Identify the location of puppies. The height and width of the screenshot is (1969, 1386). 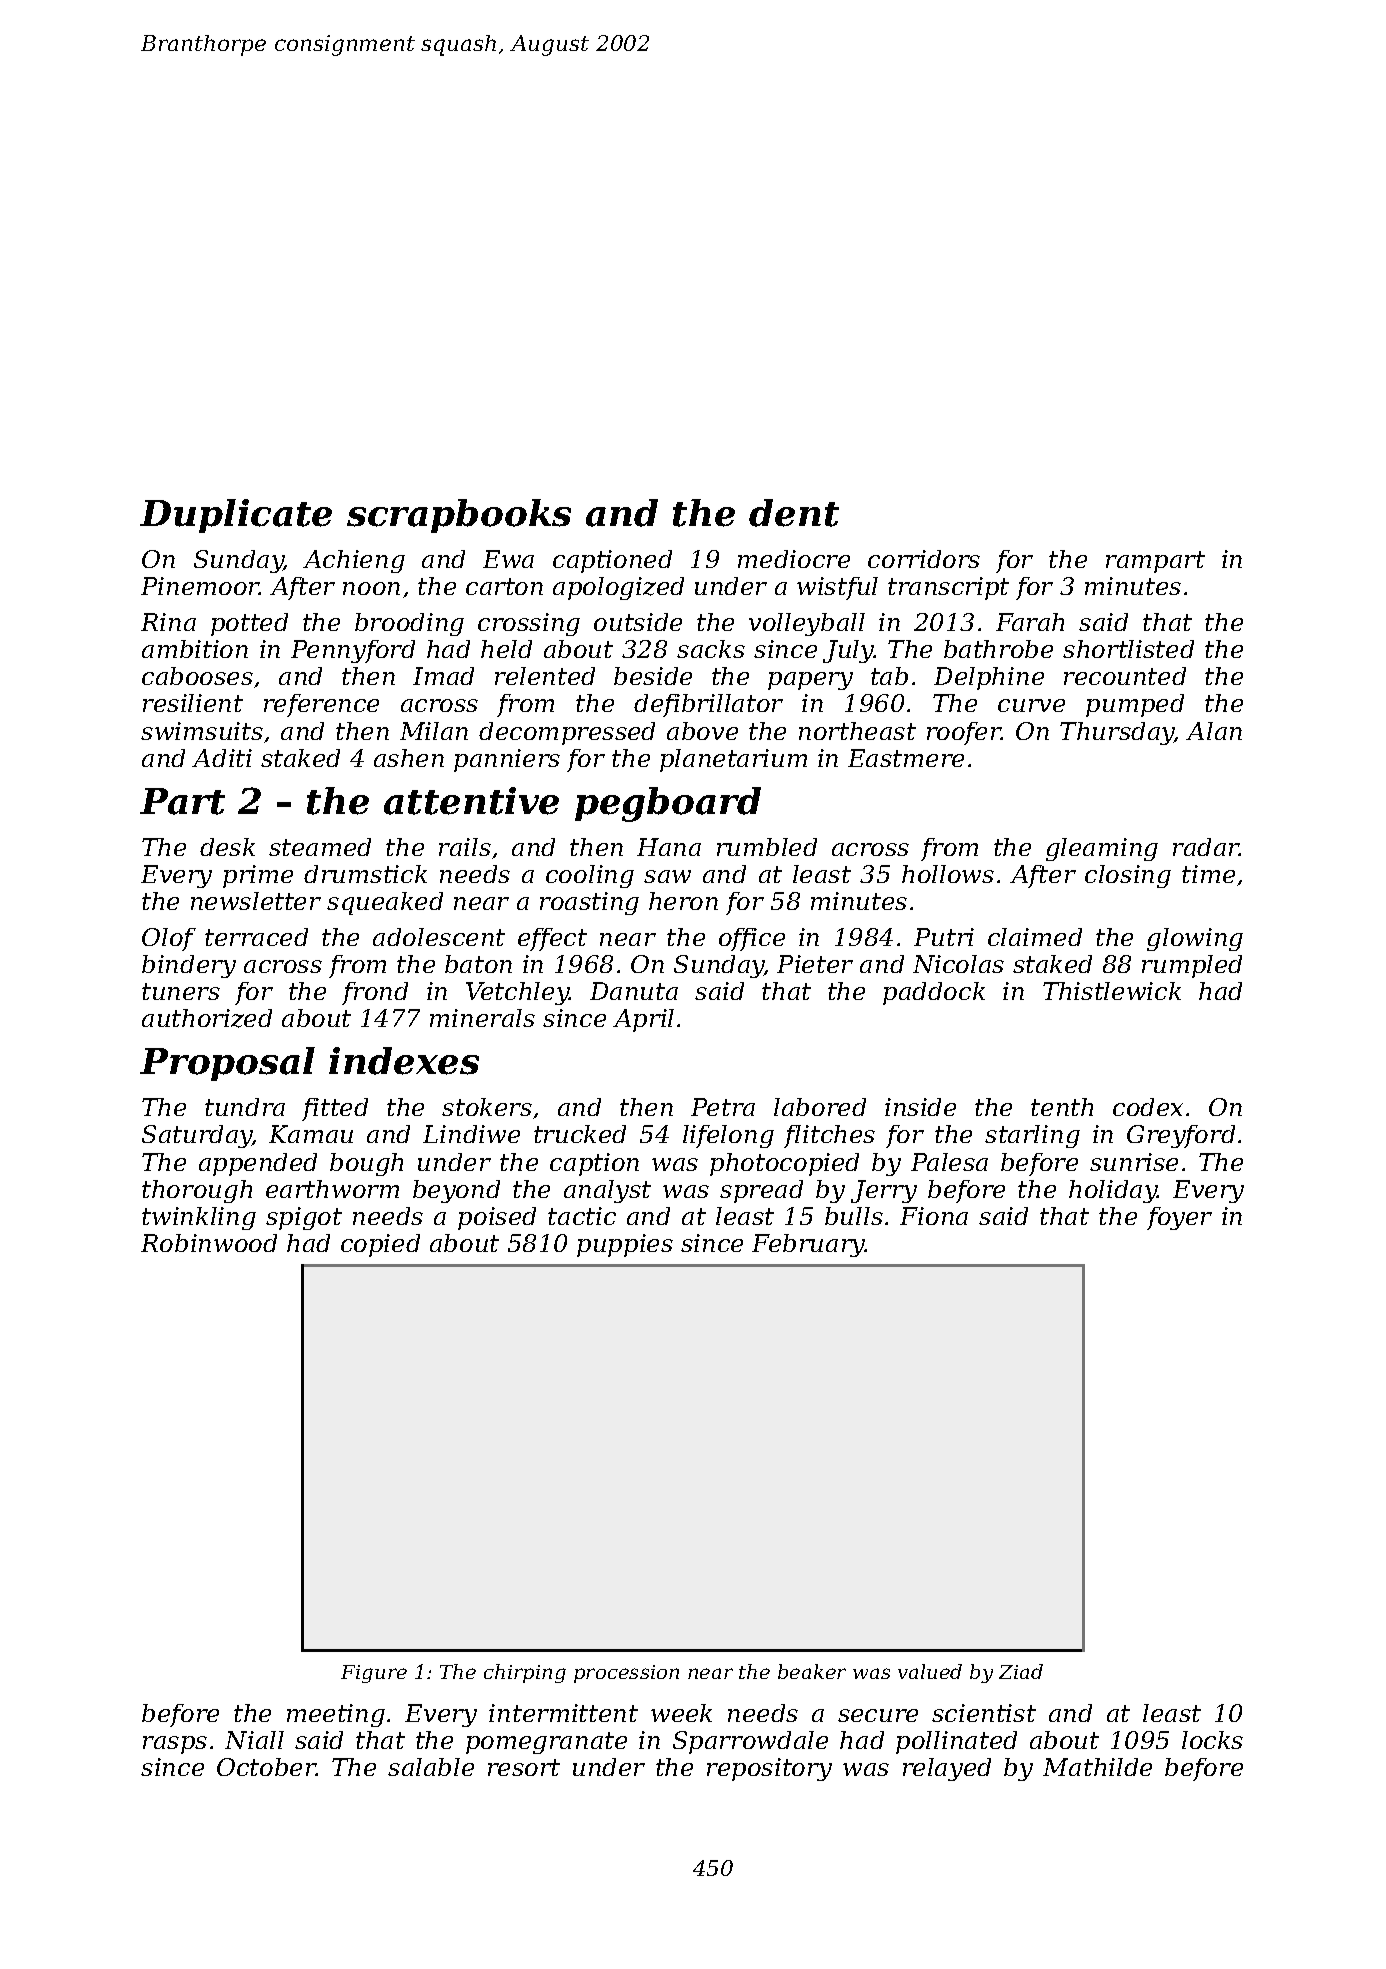
(625, 1245).
